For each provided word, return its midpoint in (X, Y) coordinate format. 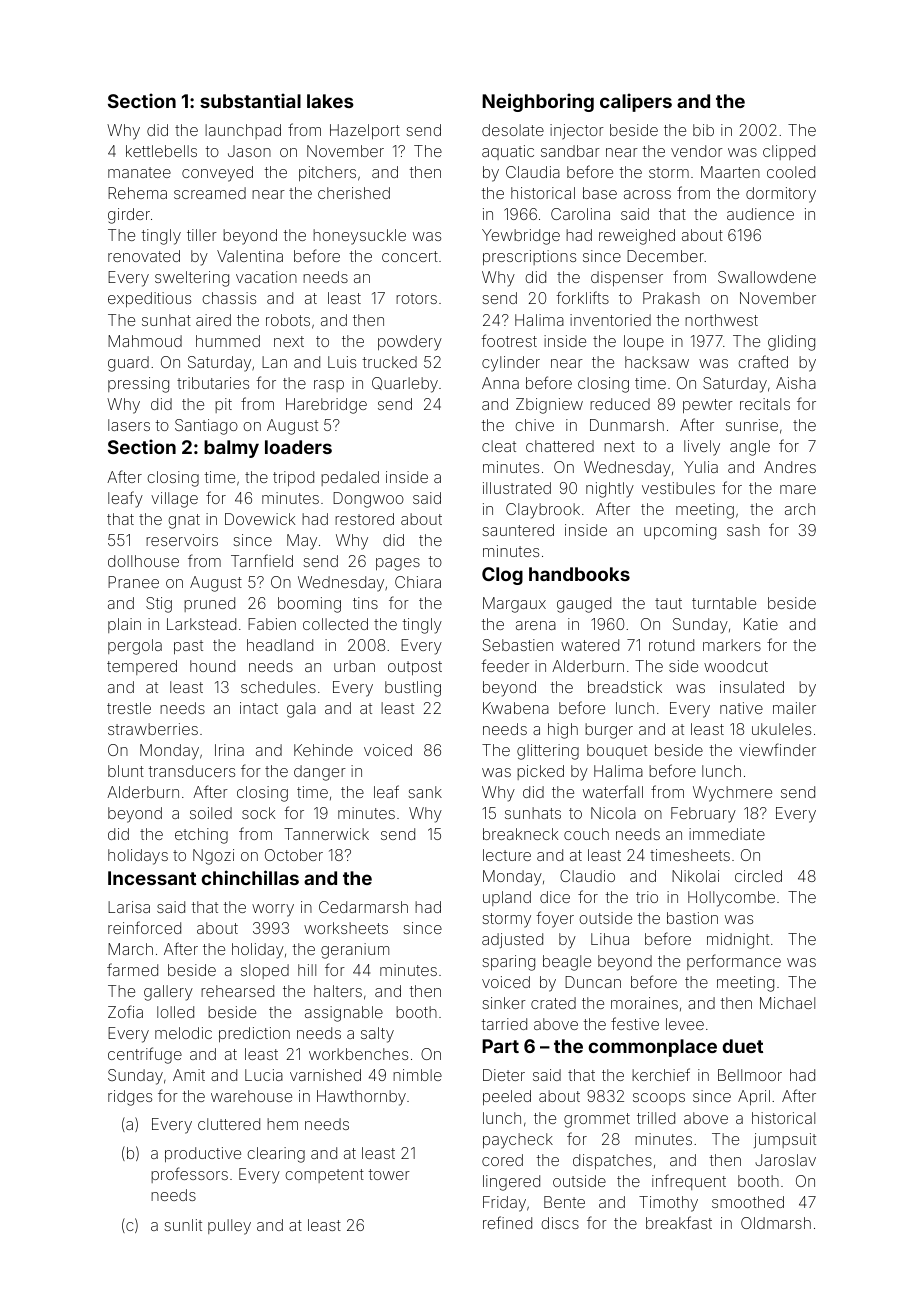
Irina (229, 750)
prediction (254, 1034)
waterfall (613, 791)
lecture (507, 855)
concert (410, 256)
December (665, 256)
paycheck (518, 1141)
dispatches (612, 1161)
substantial (250, 100)
